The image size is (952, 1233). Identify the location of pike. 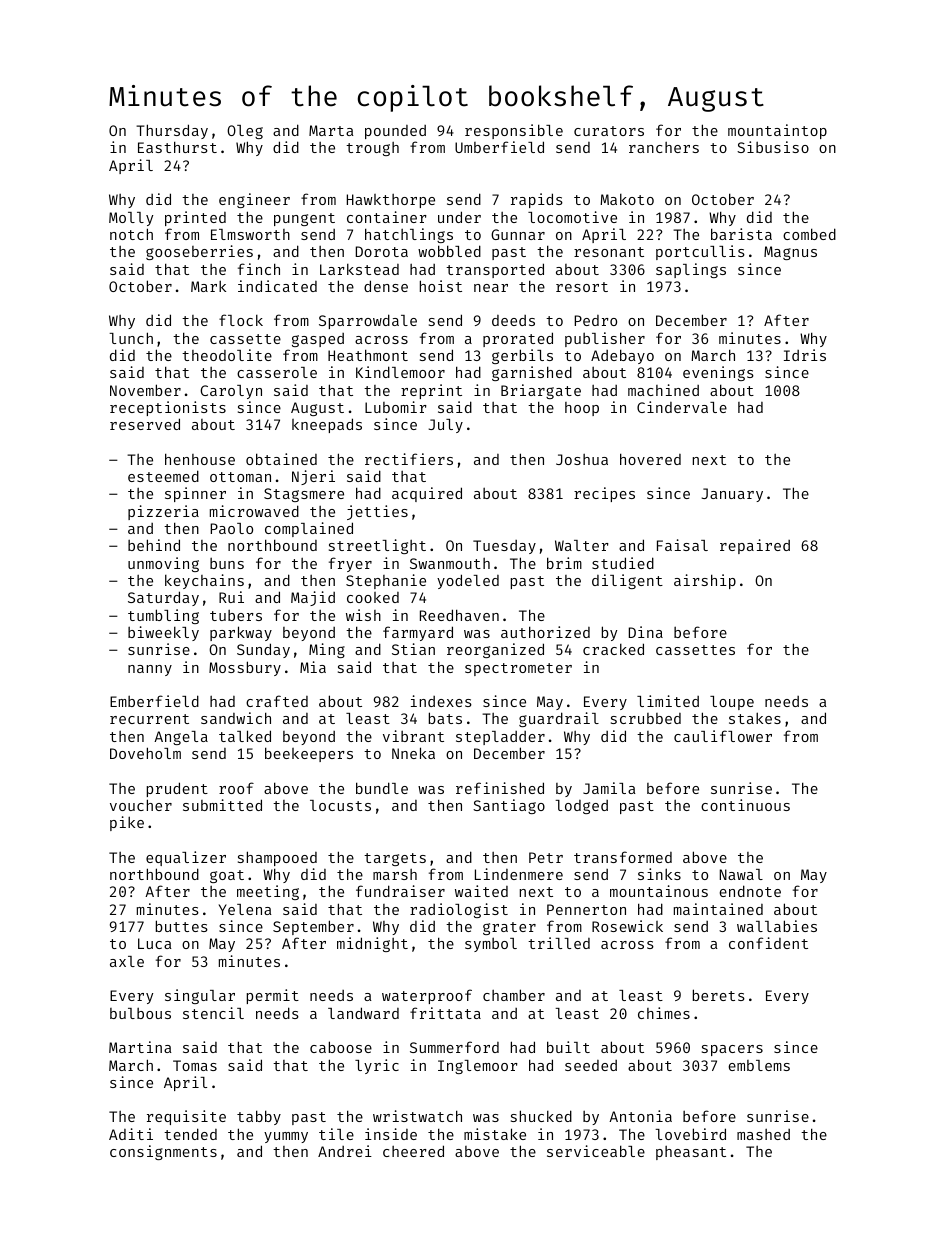
(127, 823).
